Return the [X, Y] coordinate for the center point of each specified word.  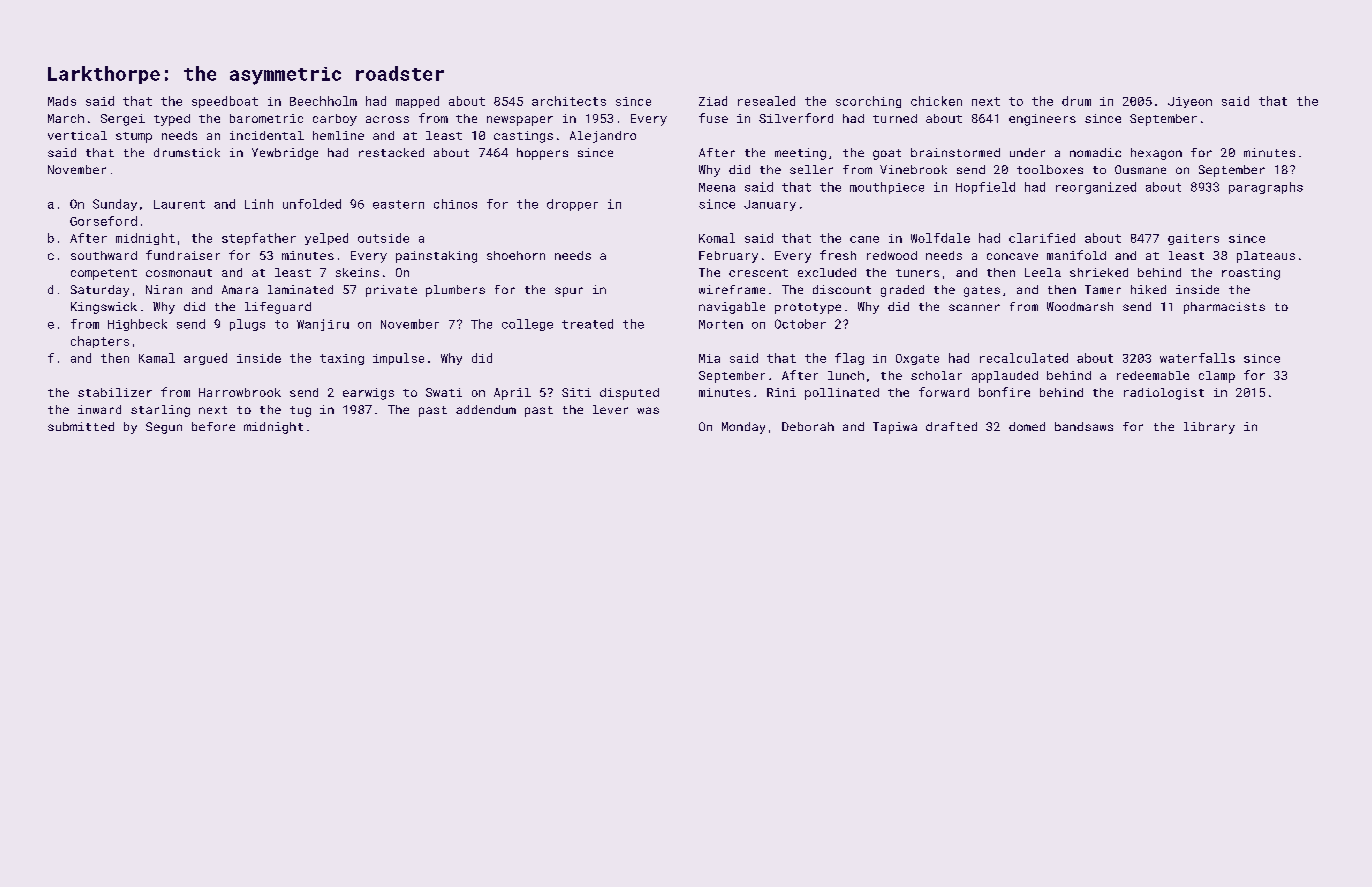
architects [569, 101]
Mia [709, 358]
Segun [164, 428]
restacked [391, 152]
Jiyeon [1190, 102]
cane [864, 239]
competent [104, 274]
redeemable [1153, 375]
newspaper [520, 121]
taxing [342, 359]
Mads [62, 101]
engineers [1042, 120]
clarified [1042, 238]
